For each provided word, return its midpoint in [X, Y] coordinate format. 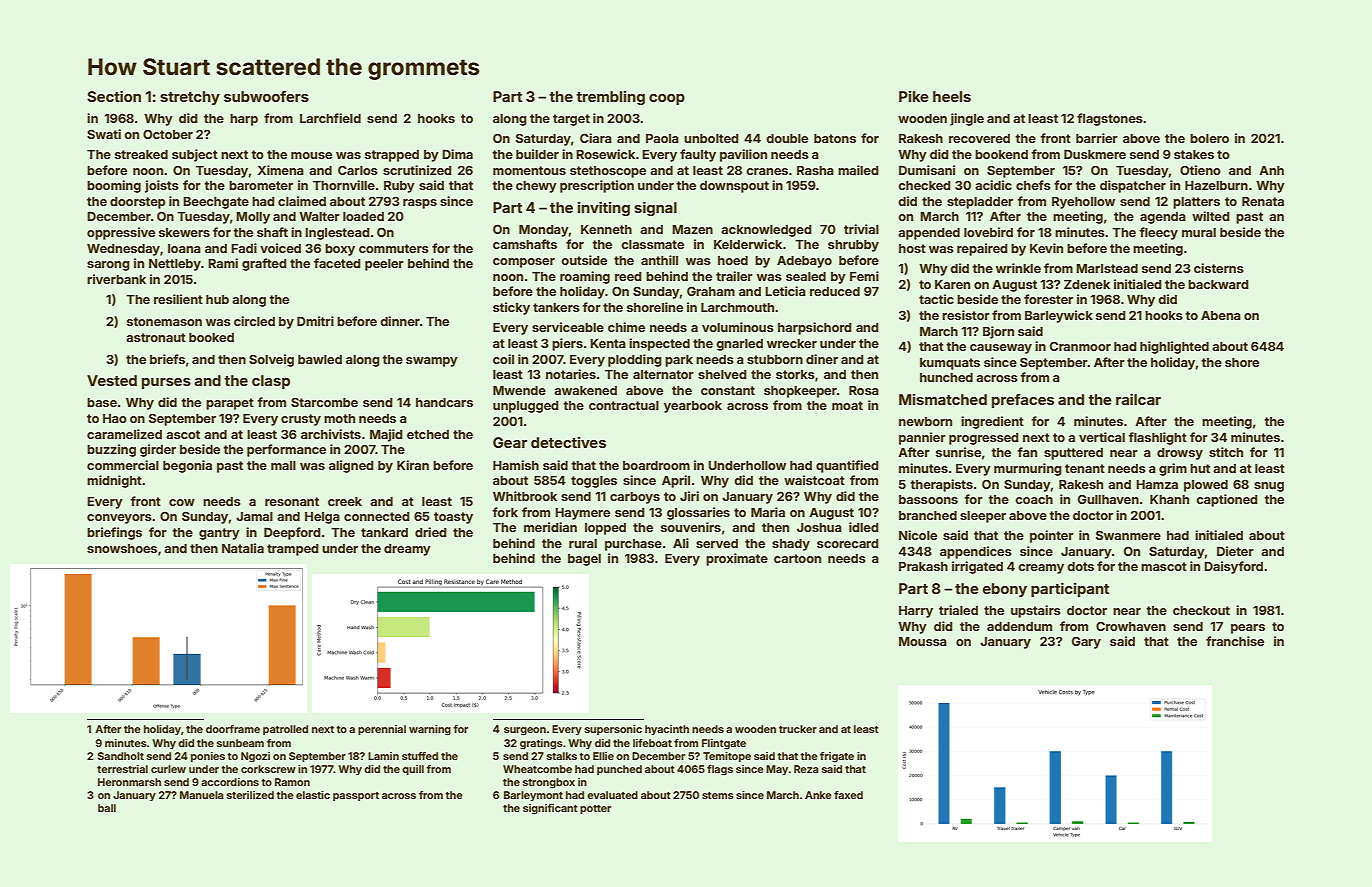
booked [211, 337]
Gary [1086, 642]
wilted [1211, 216]
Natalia [243, 548]
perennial [382, 730]
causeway [1001, 349]
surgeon [525, 731]
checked [924, 185]
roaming [585, 277]
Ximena [281, 170]
